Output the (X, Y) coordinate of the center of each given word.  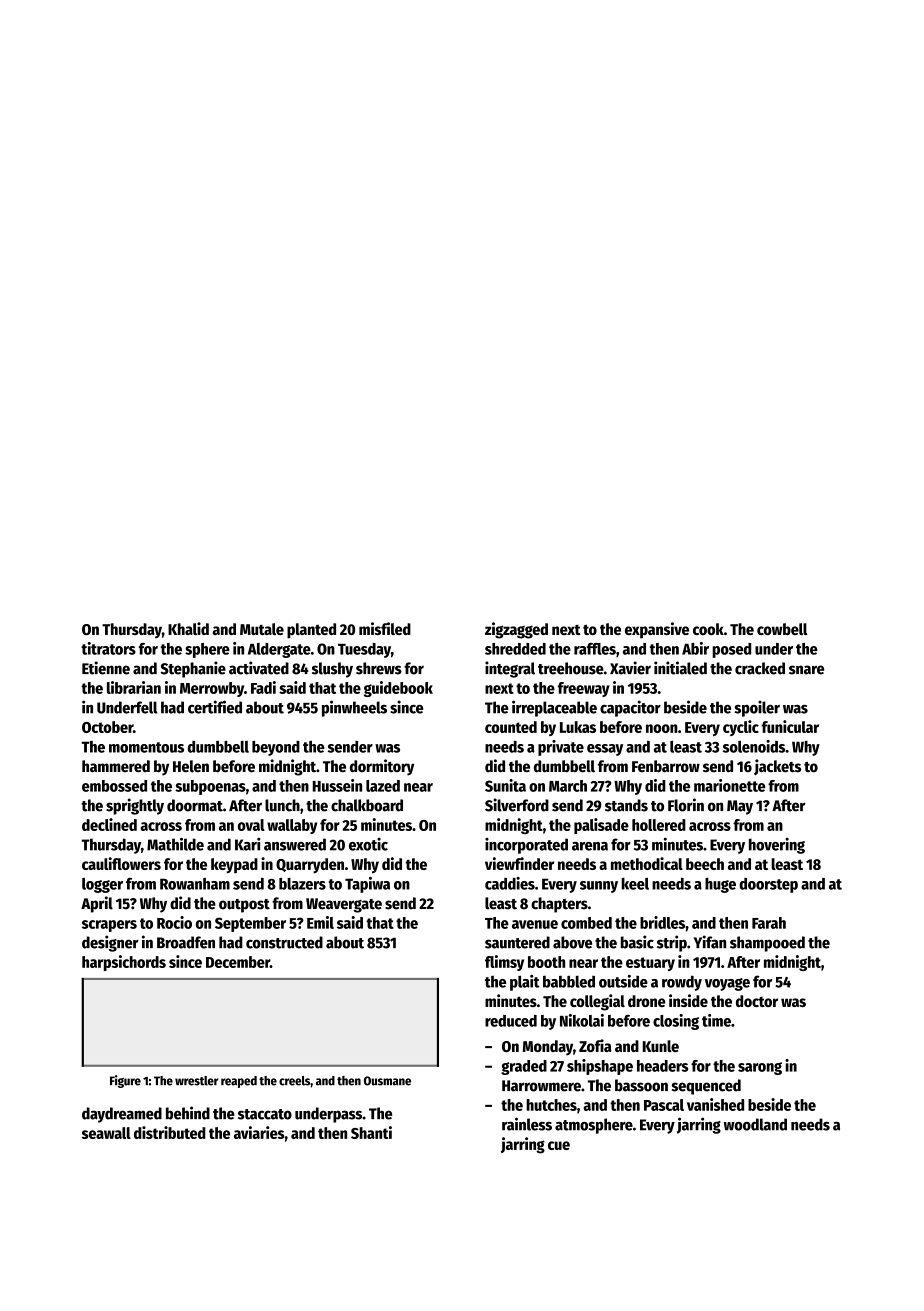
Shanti (371, 1132)
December (238, 962)
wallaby (292, 826)
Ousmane (387, 1081)
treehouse (571, 668)
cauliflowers (121, 863)
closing (676, 1022)
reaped (239, 1082)
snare (806, 670)
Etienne (106, 668)
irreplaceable (554, 708)
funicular (790, 726)
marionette (729, 785)
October (107, 727)
